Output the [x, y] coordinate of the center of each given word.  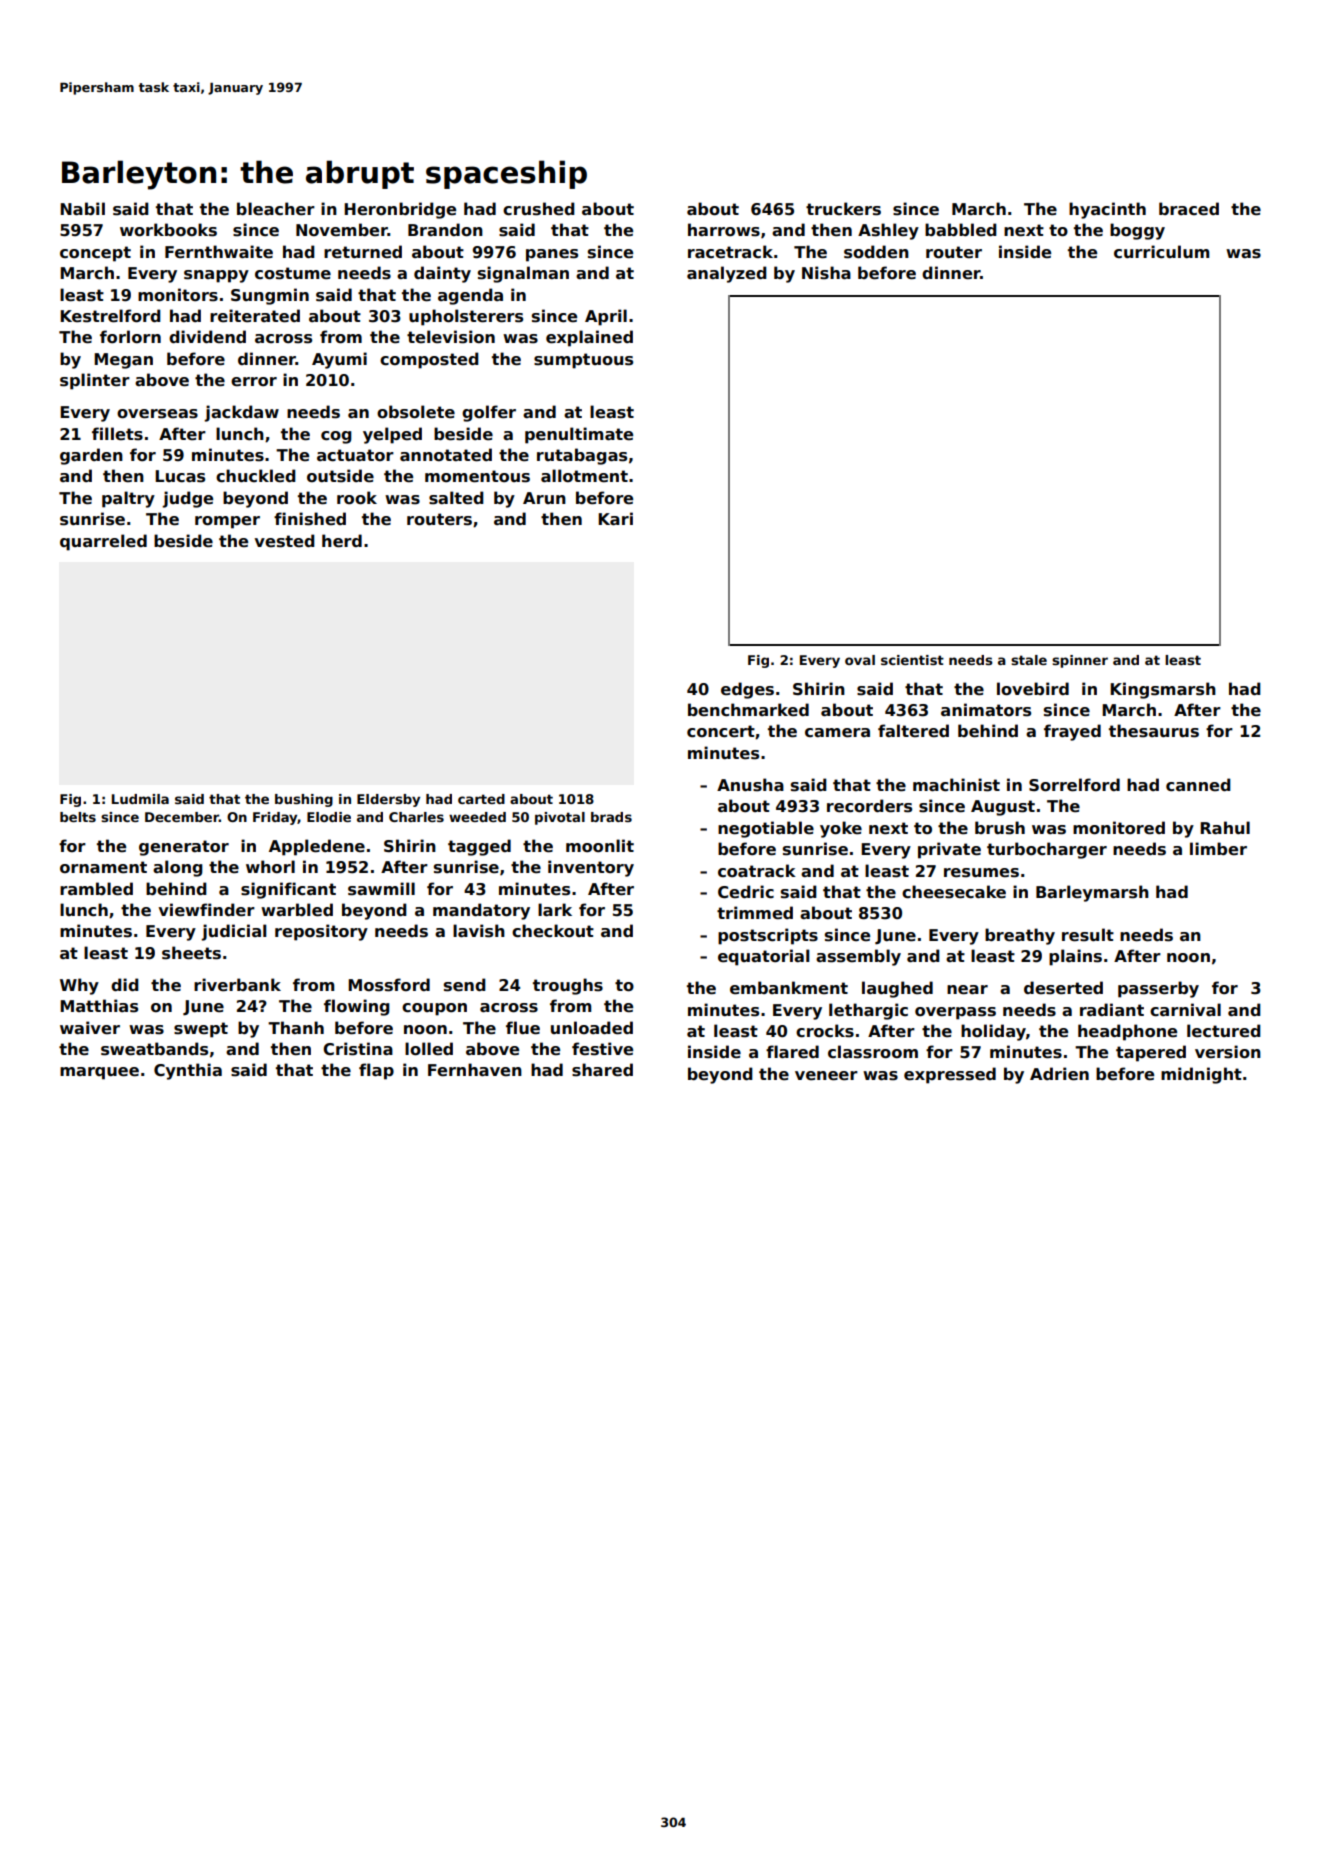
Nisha [826, 273]
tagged [479, 847]
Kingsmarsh [1163, 690]
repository [321, 932]
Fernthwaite [219, 252]
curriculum [1161, 252]
